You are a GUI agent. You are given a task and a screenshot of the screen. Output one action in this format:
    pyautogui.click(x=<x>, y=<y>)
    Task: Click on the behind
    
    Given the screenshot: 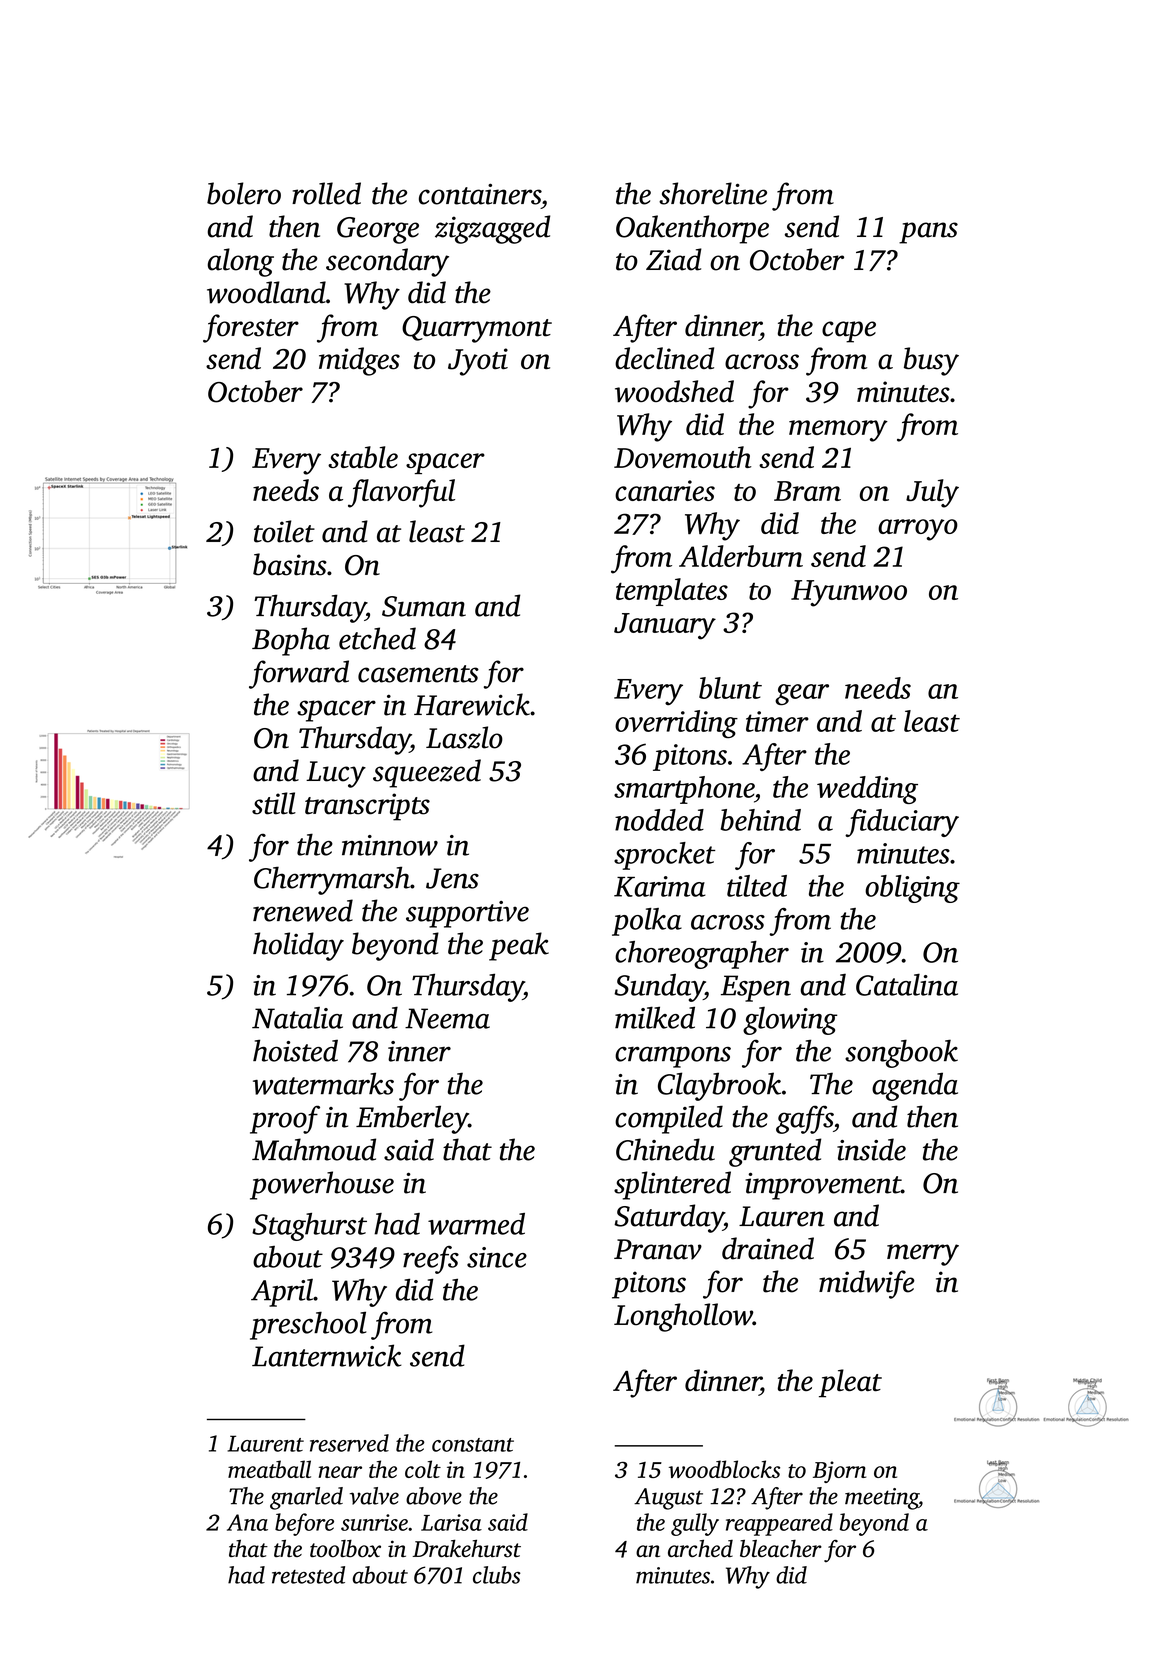 What is the action you would take?
    pyautogui.click(x=761, y=820)
